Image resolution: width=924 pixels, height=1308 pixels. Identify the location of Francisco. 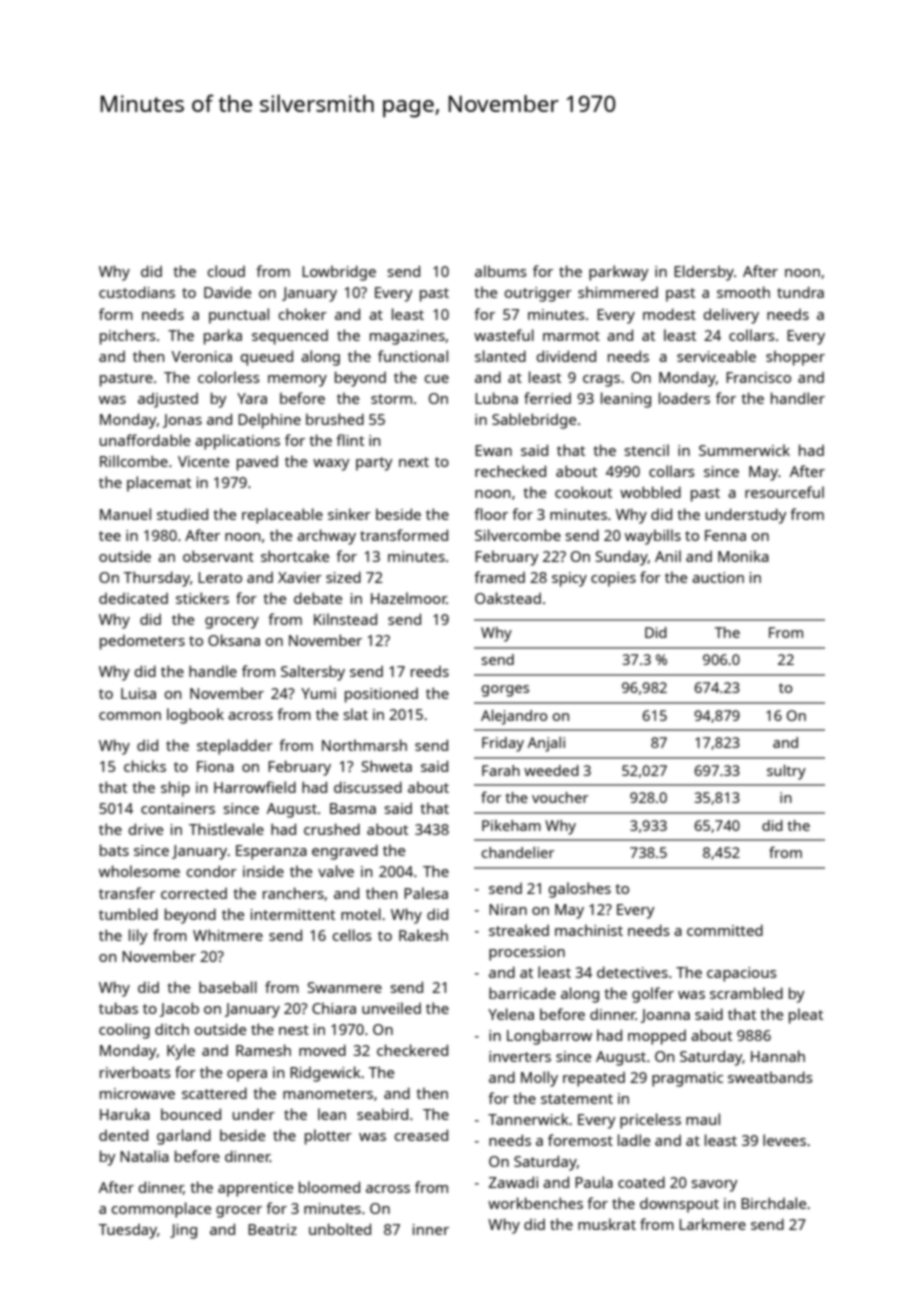
(758, 377).
